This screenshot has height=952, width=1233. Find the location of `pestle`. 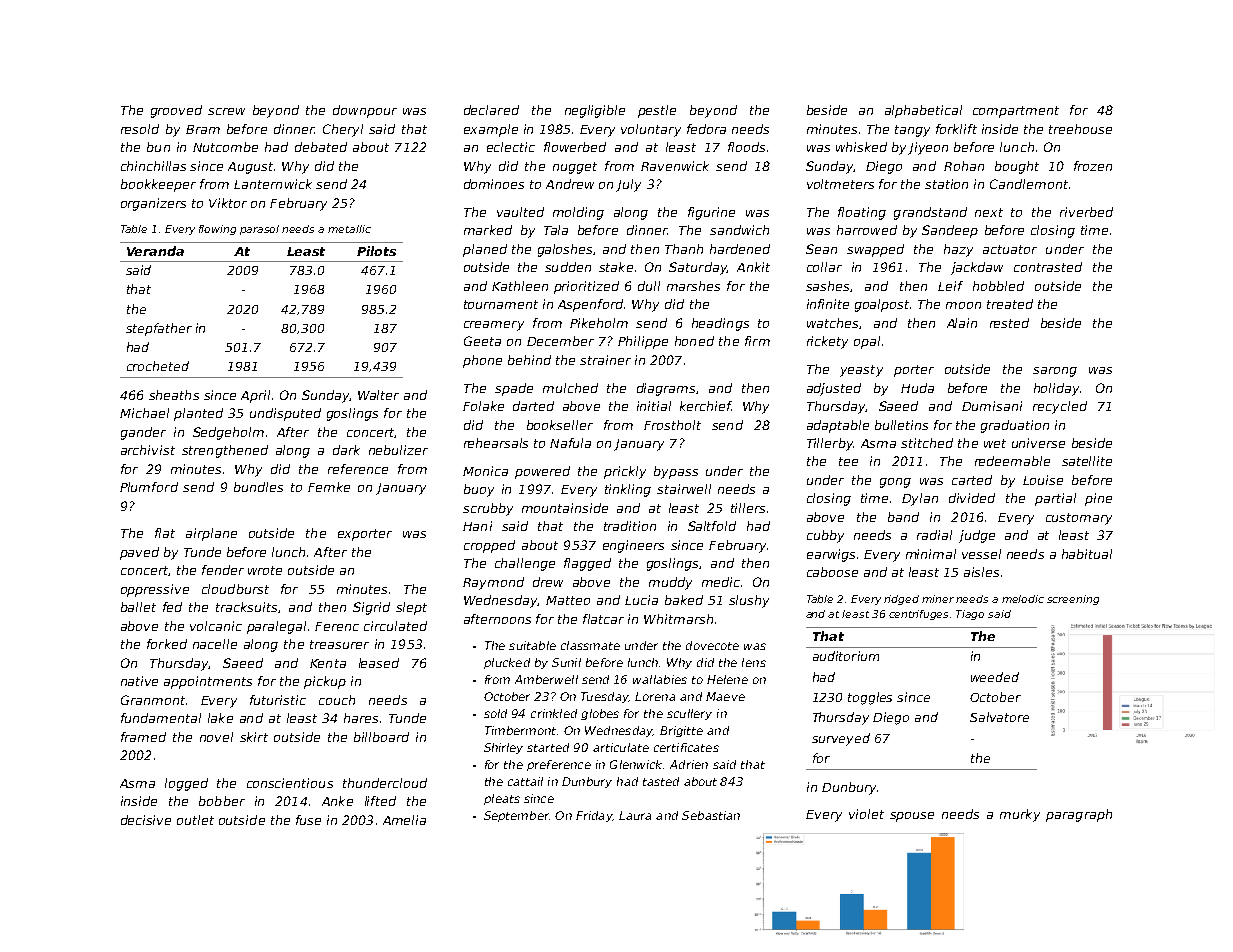

pestle is located at coordinates (657, 111).
